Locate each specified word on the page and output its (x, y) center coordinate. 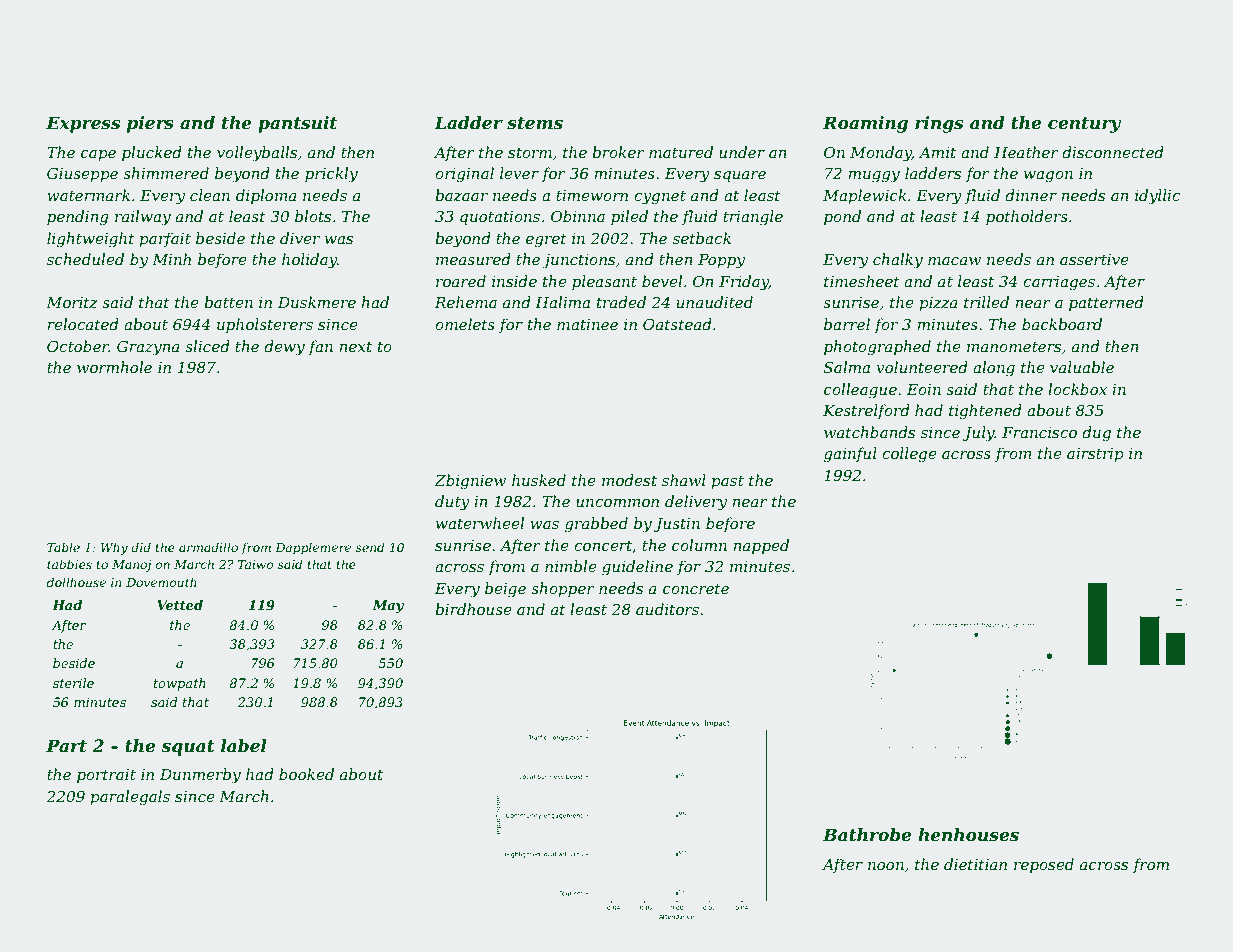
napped (761, 546)
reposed (1044, 865)
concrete (696, 588)
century (1084, 125)
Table (63, 547)
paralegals (130, 798)
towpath (180, 684)
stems (535, 123)
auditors (667, 609)
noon (886, 866)
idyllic (1157, 197)
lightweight (91, 240)
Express (83, 124)
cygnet (660, 198)
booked (306, 774)
